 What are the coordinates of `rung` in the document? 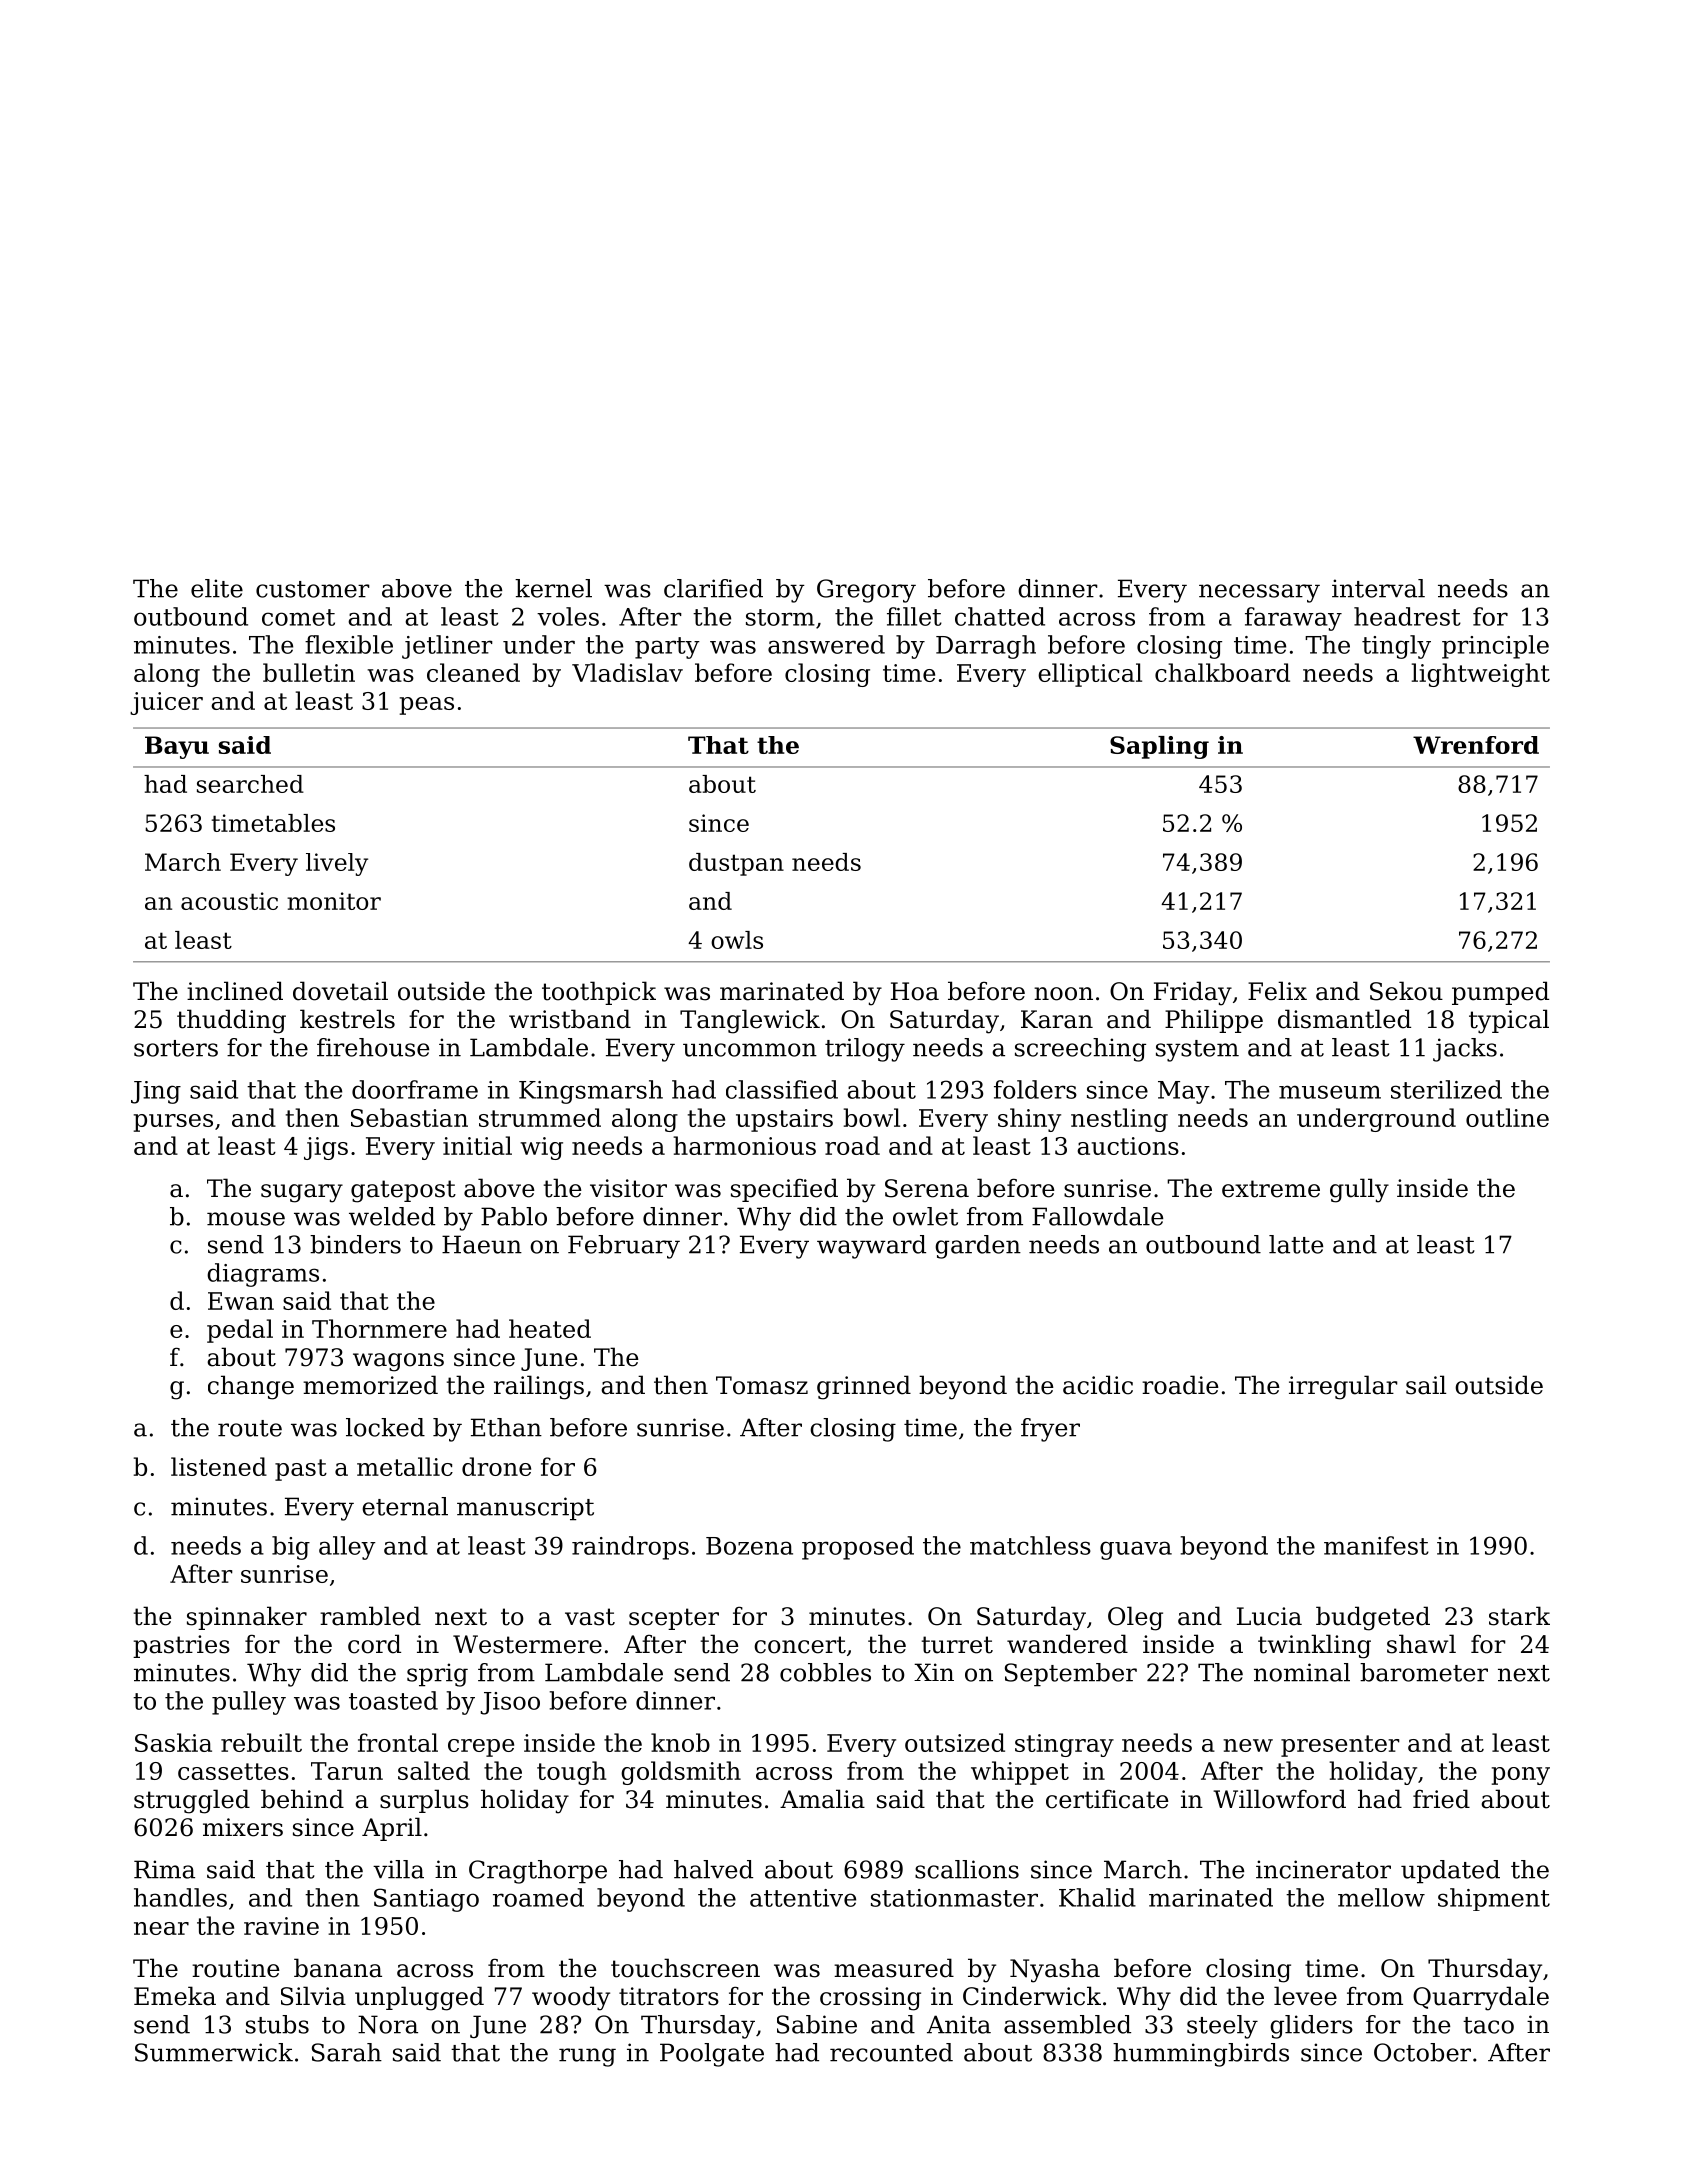 It's located at (587, 2057).
